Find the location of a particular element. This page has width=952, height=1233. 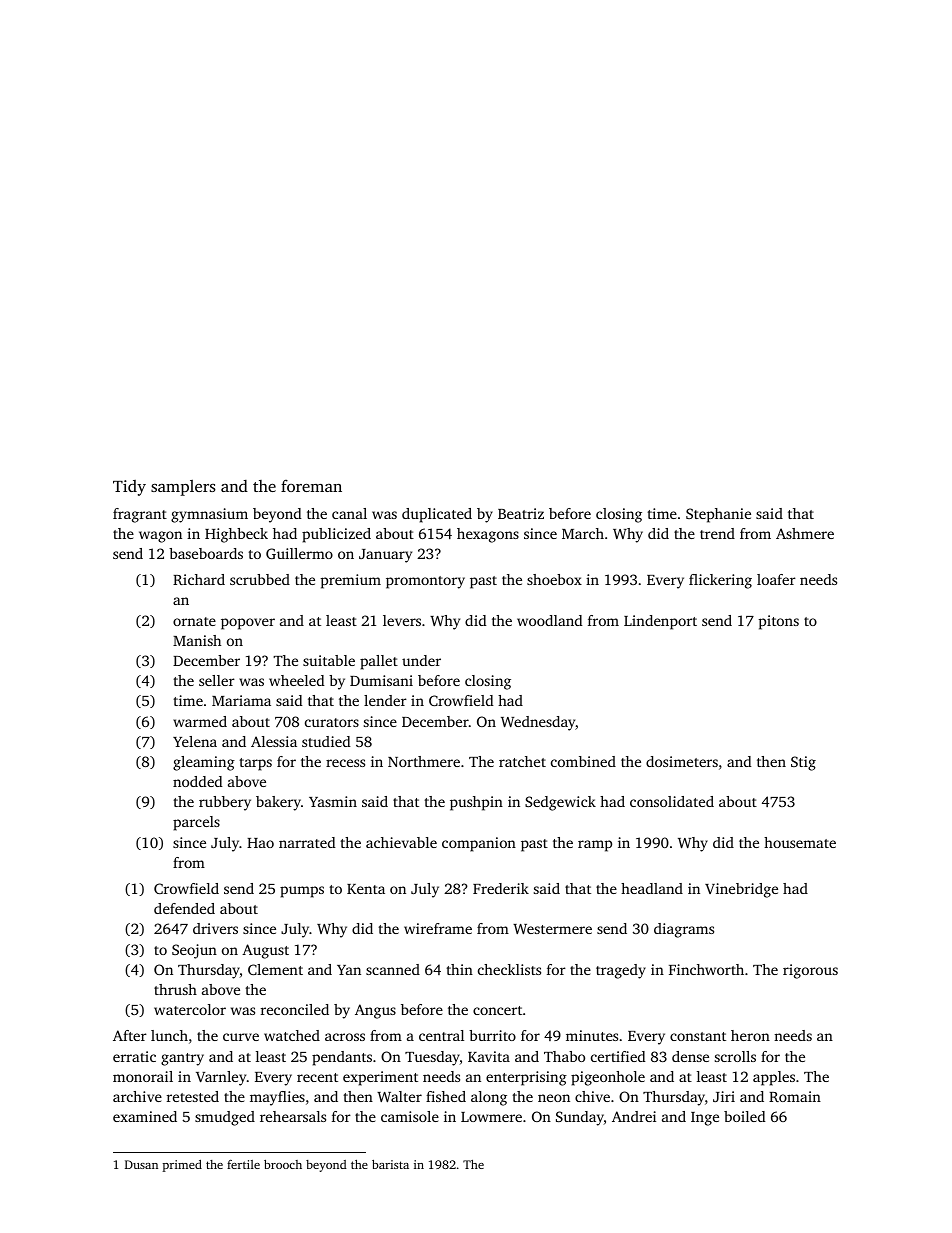

primed is located at coordinates (182, 1166).
